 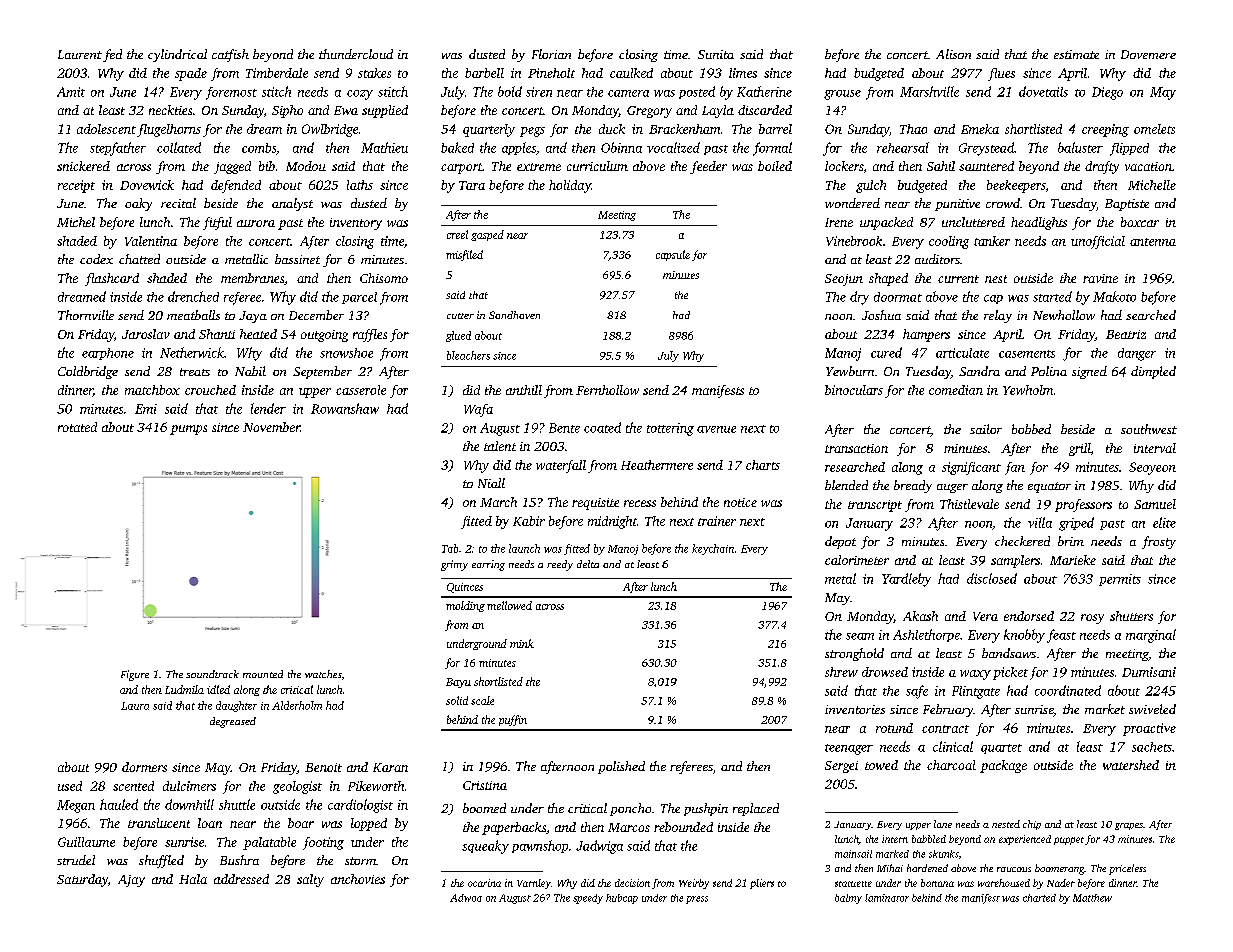 What do you see at coordinates (80, 54) in the page?
I see `Laurent` at bounding box center [80, 54].
